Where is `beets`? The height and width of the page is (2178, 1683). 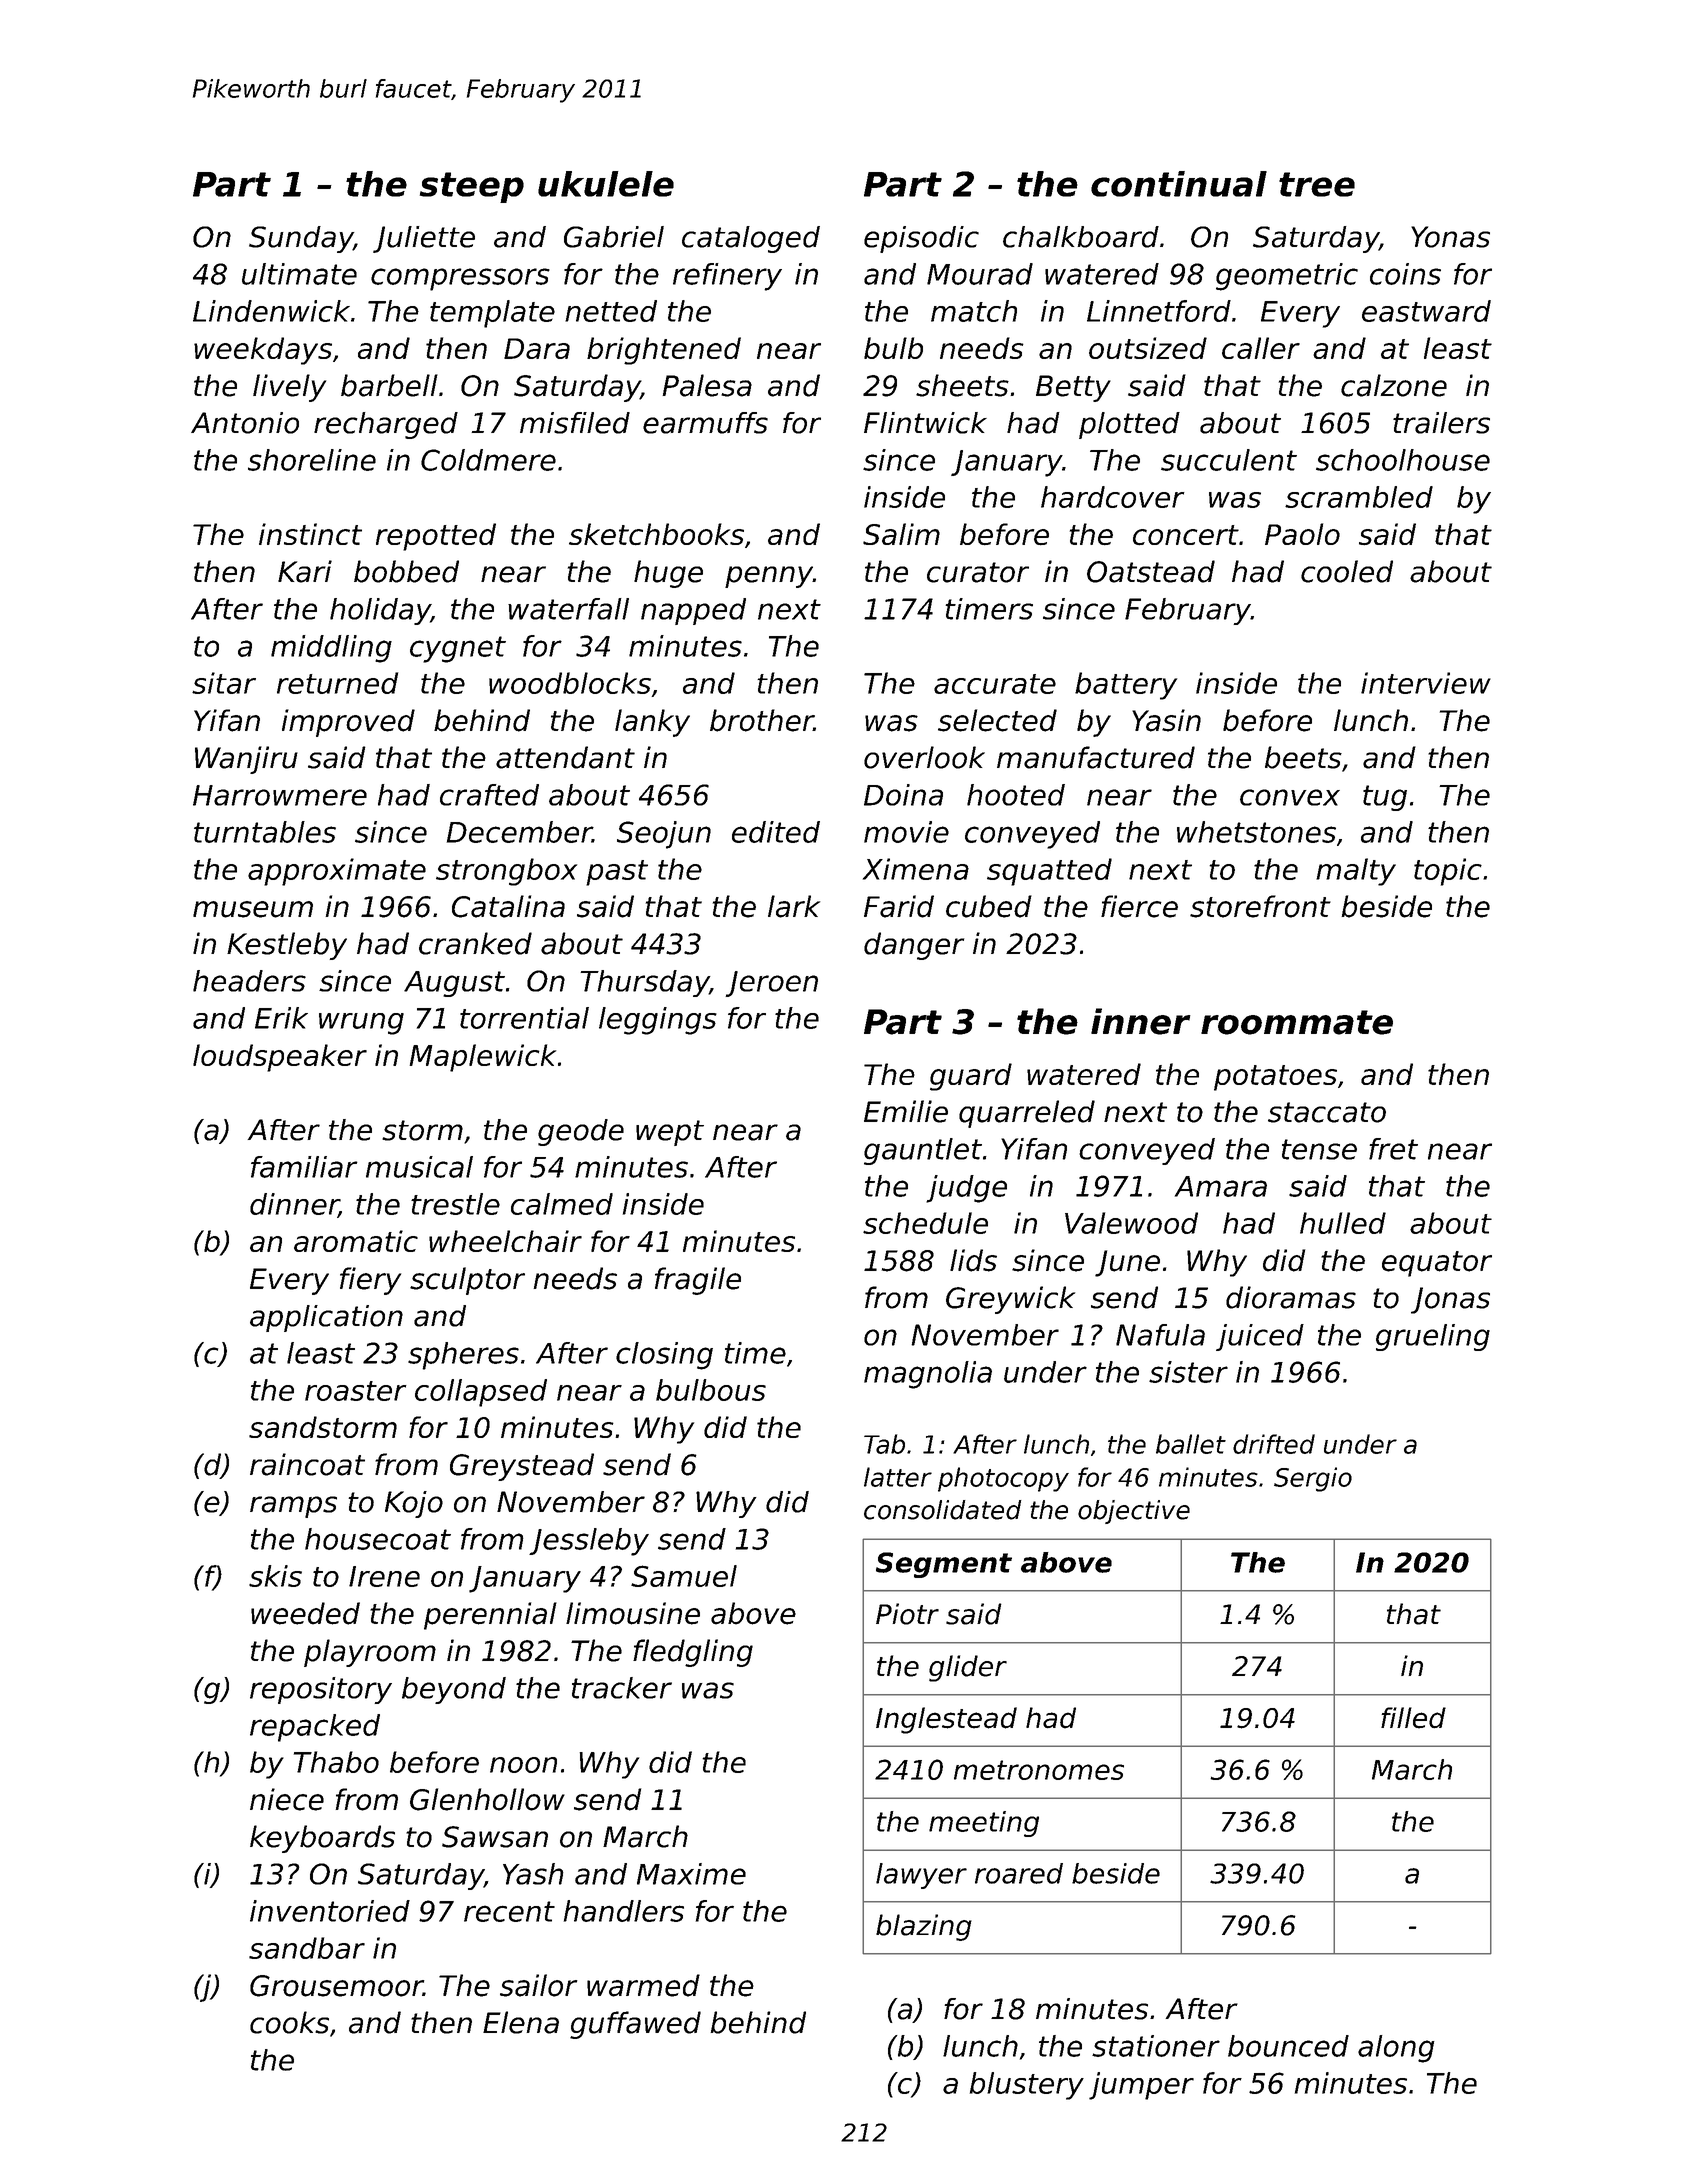
beets is located at coordinates (1303, 757).
